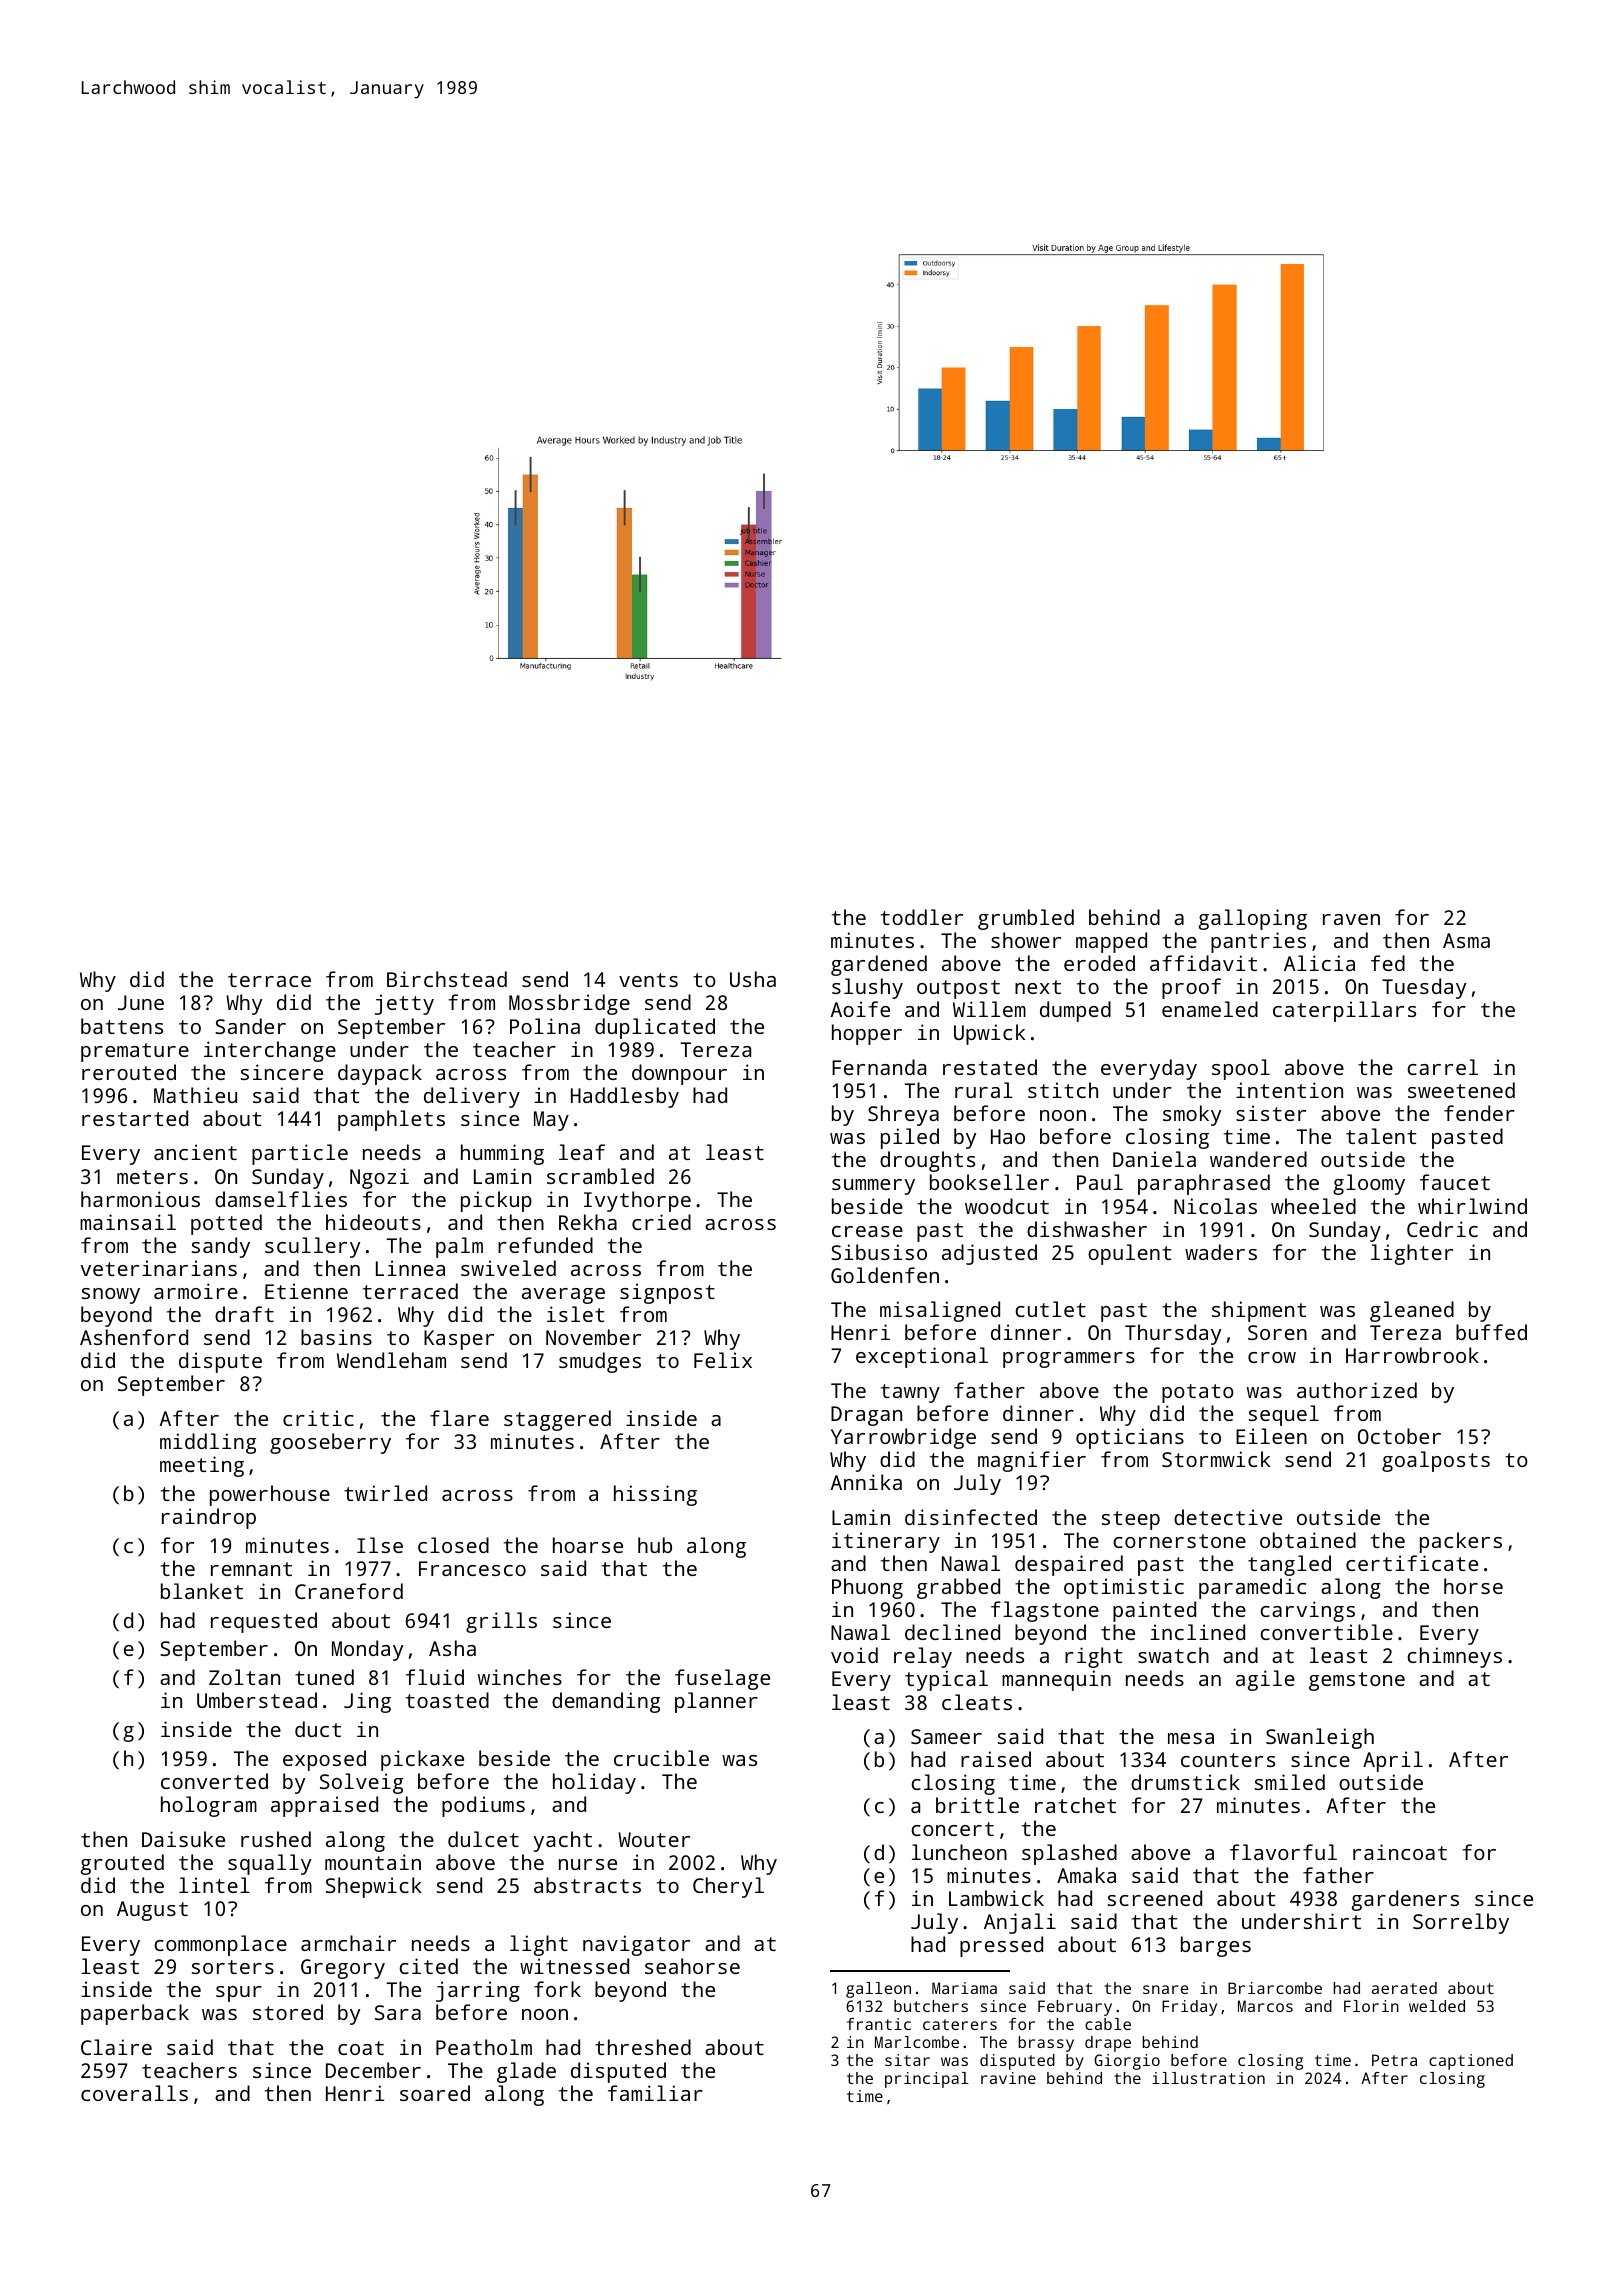 Image resolution: width=1620 pixels, height=2292 pixels. What do you see at coordinates (452, 1648) in the screenshot?
I see `Asha` at bounding box center [452, 1648].
